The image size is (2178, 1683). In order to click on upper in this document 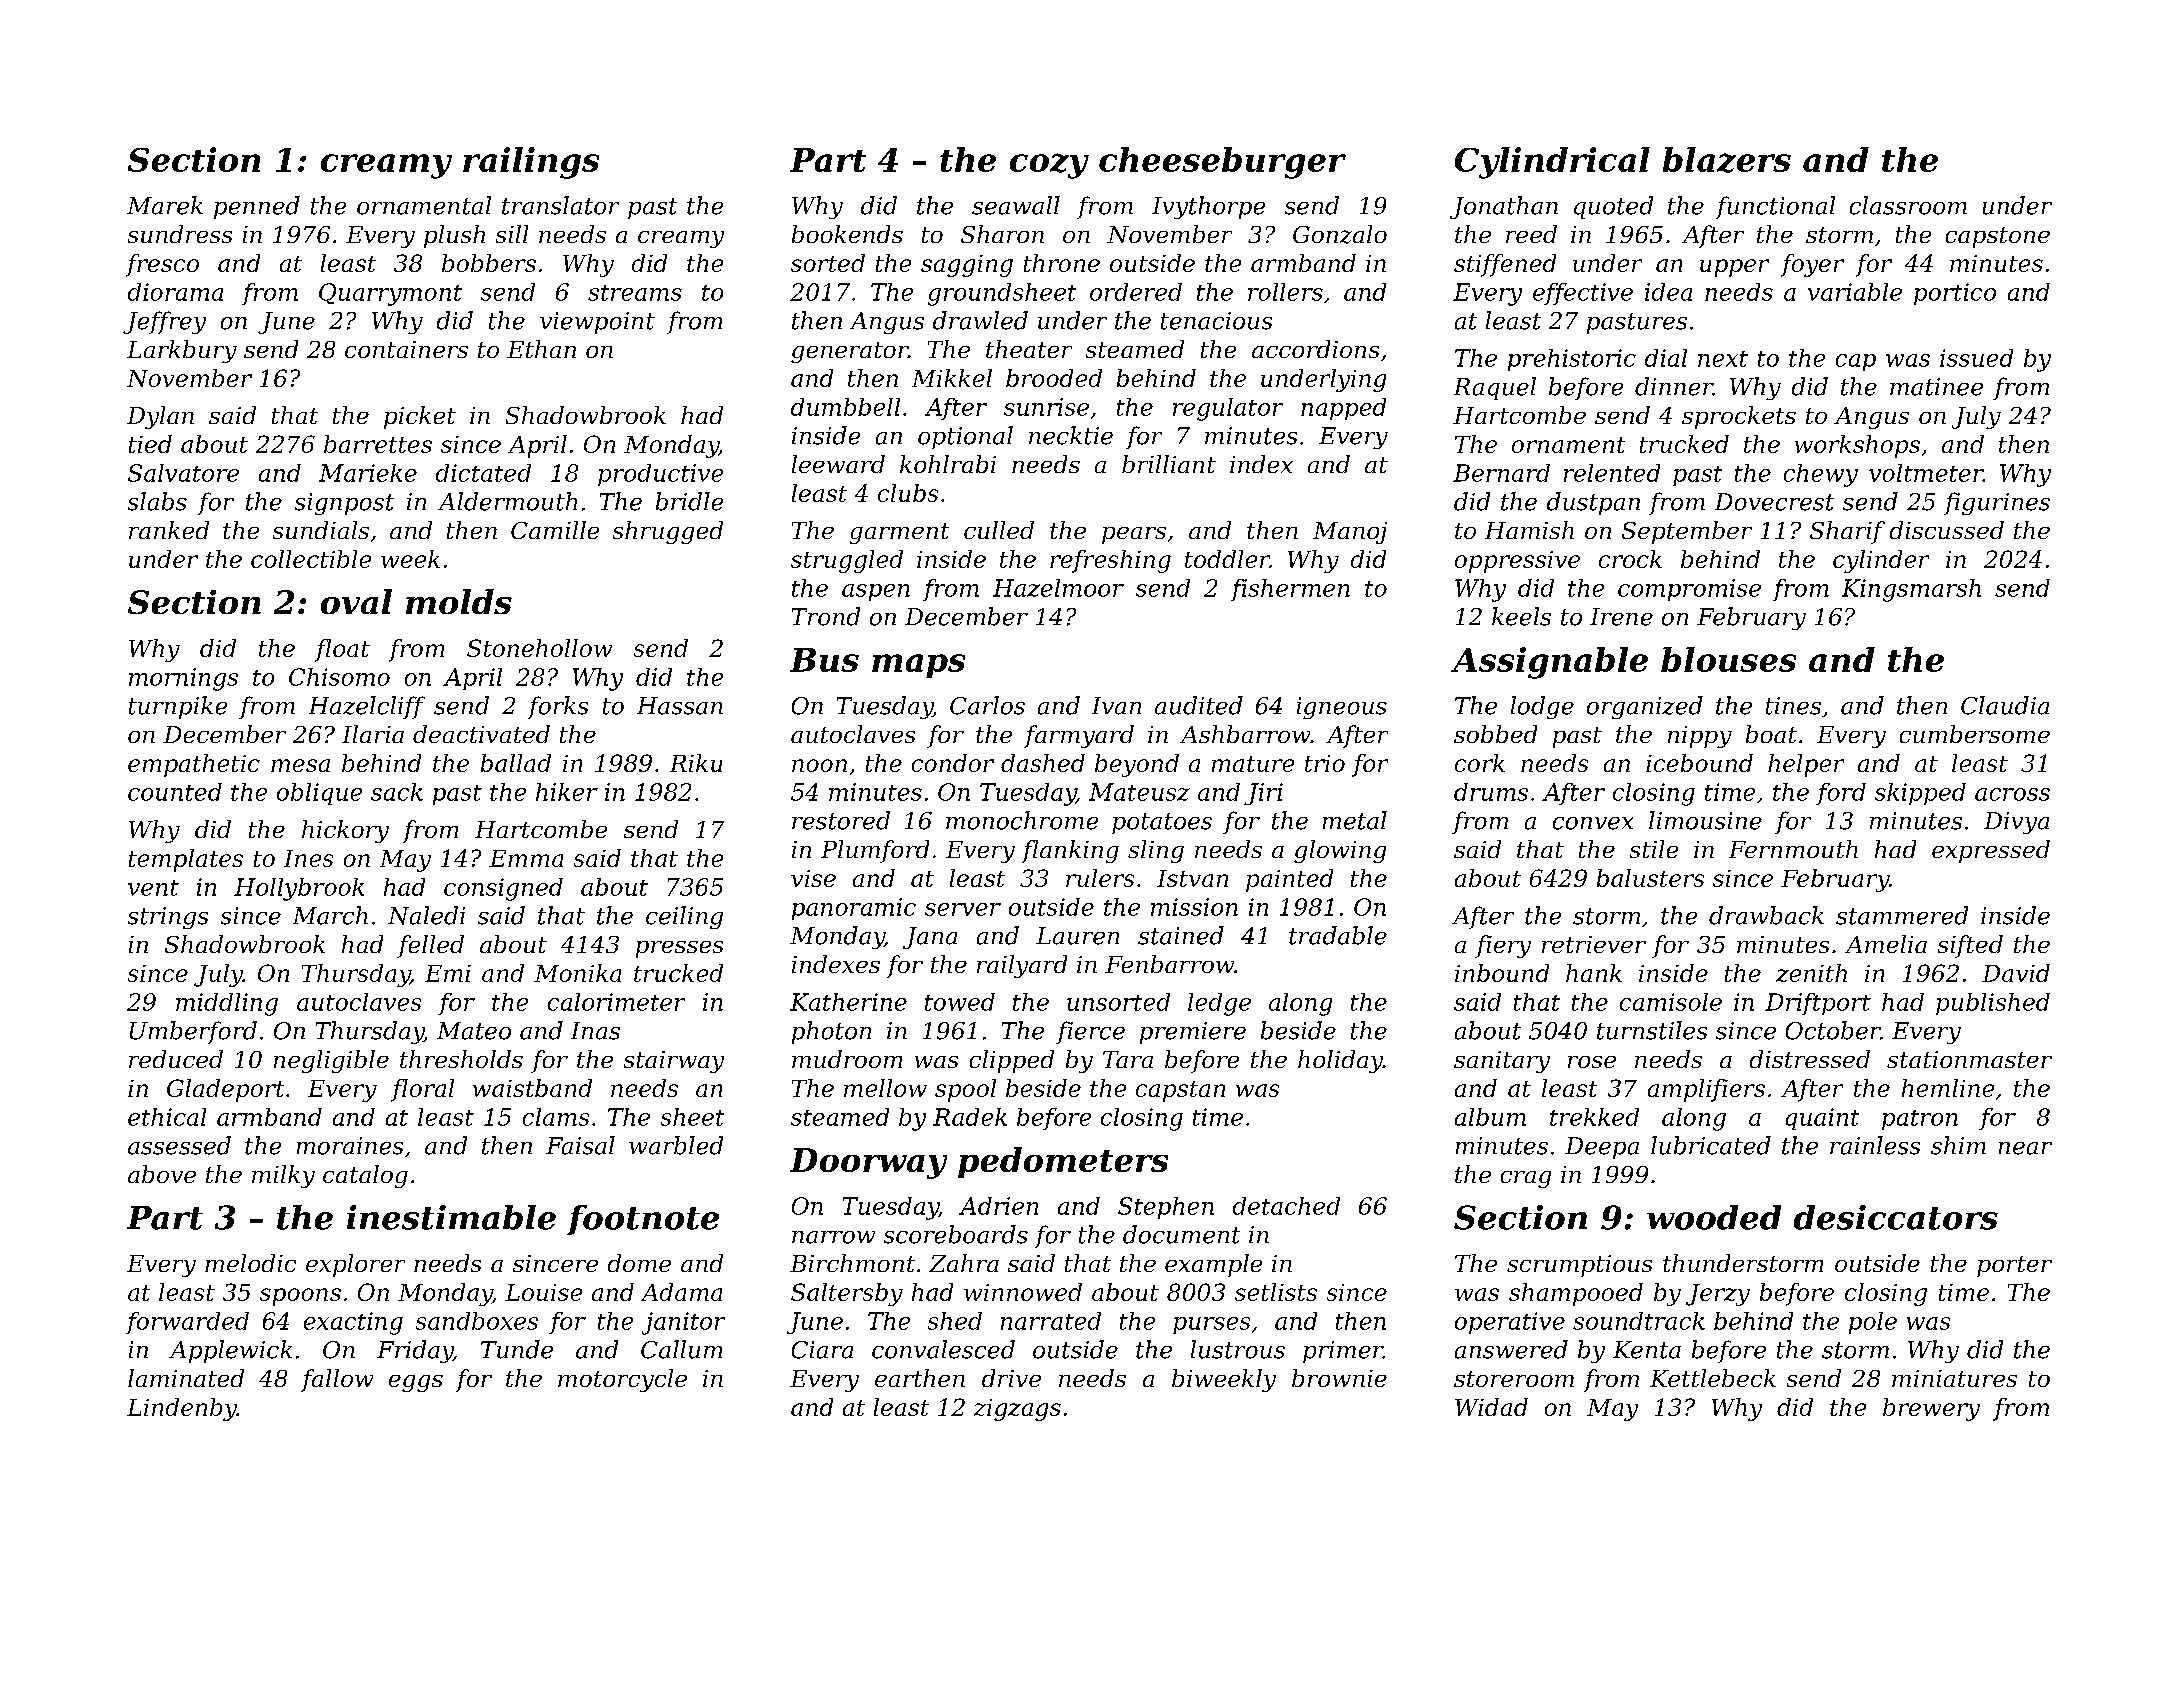, I will do `click(1734, 268)`.
